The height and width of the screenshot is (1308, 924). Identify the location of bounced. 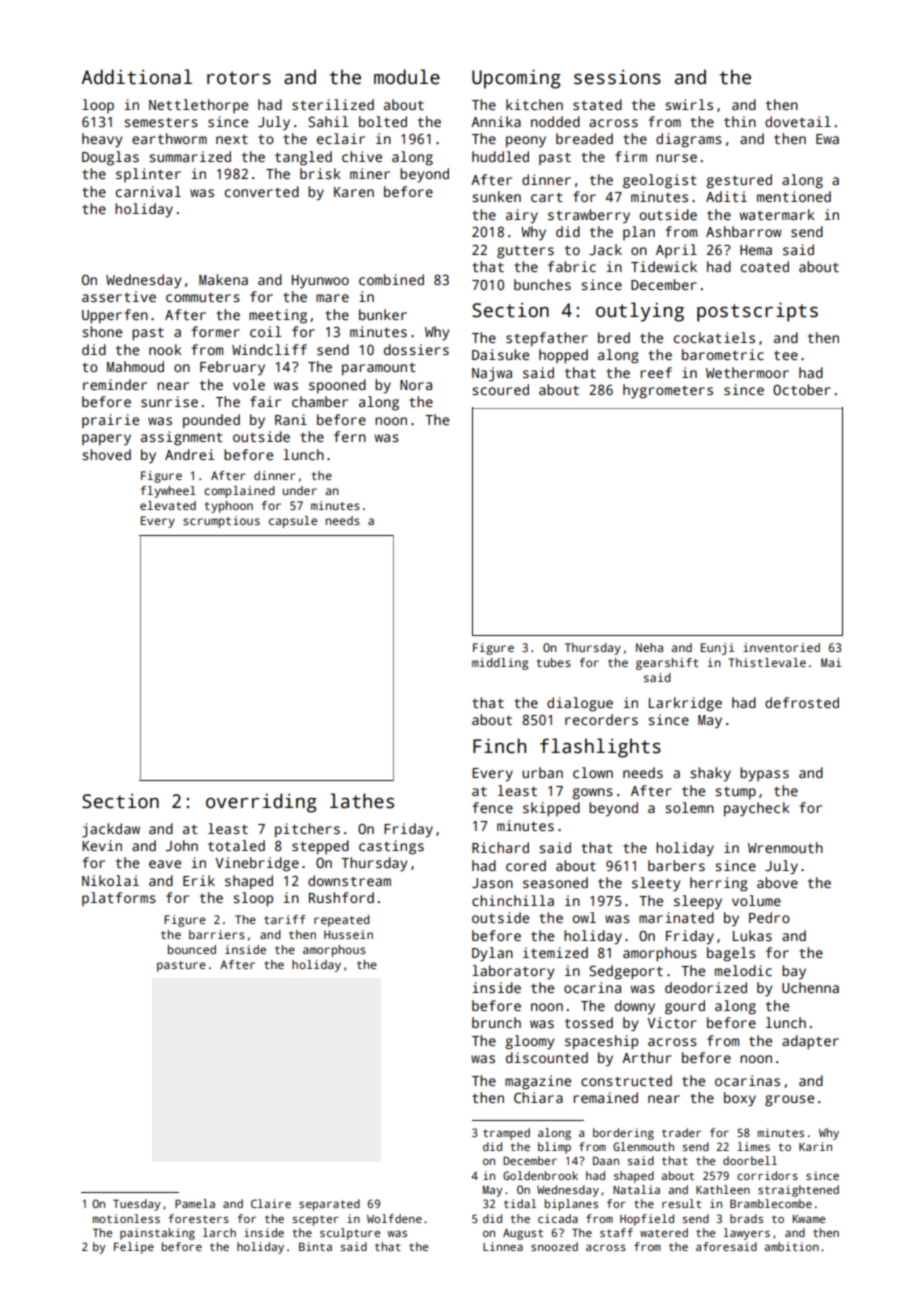
(192, 949).
